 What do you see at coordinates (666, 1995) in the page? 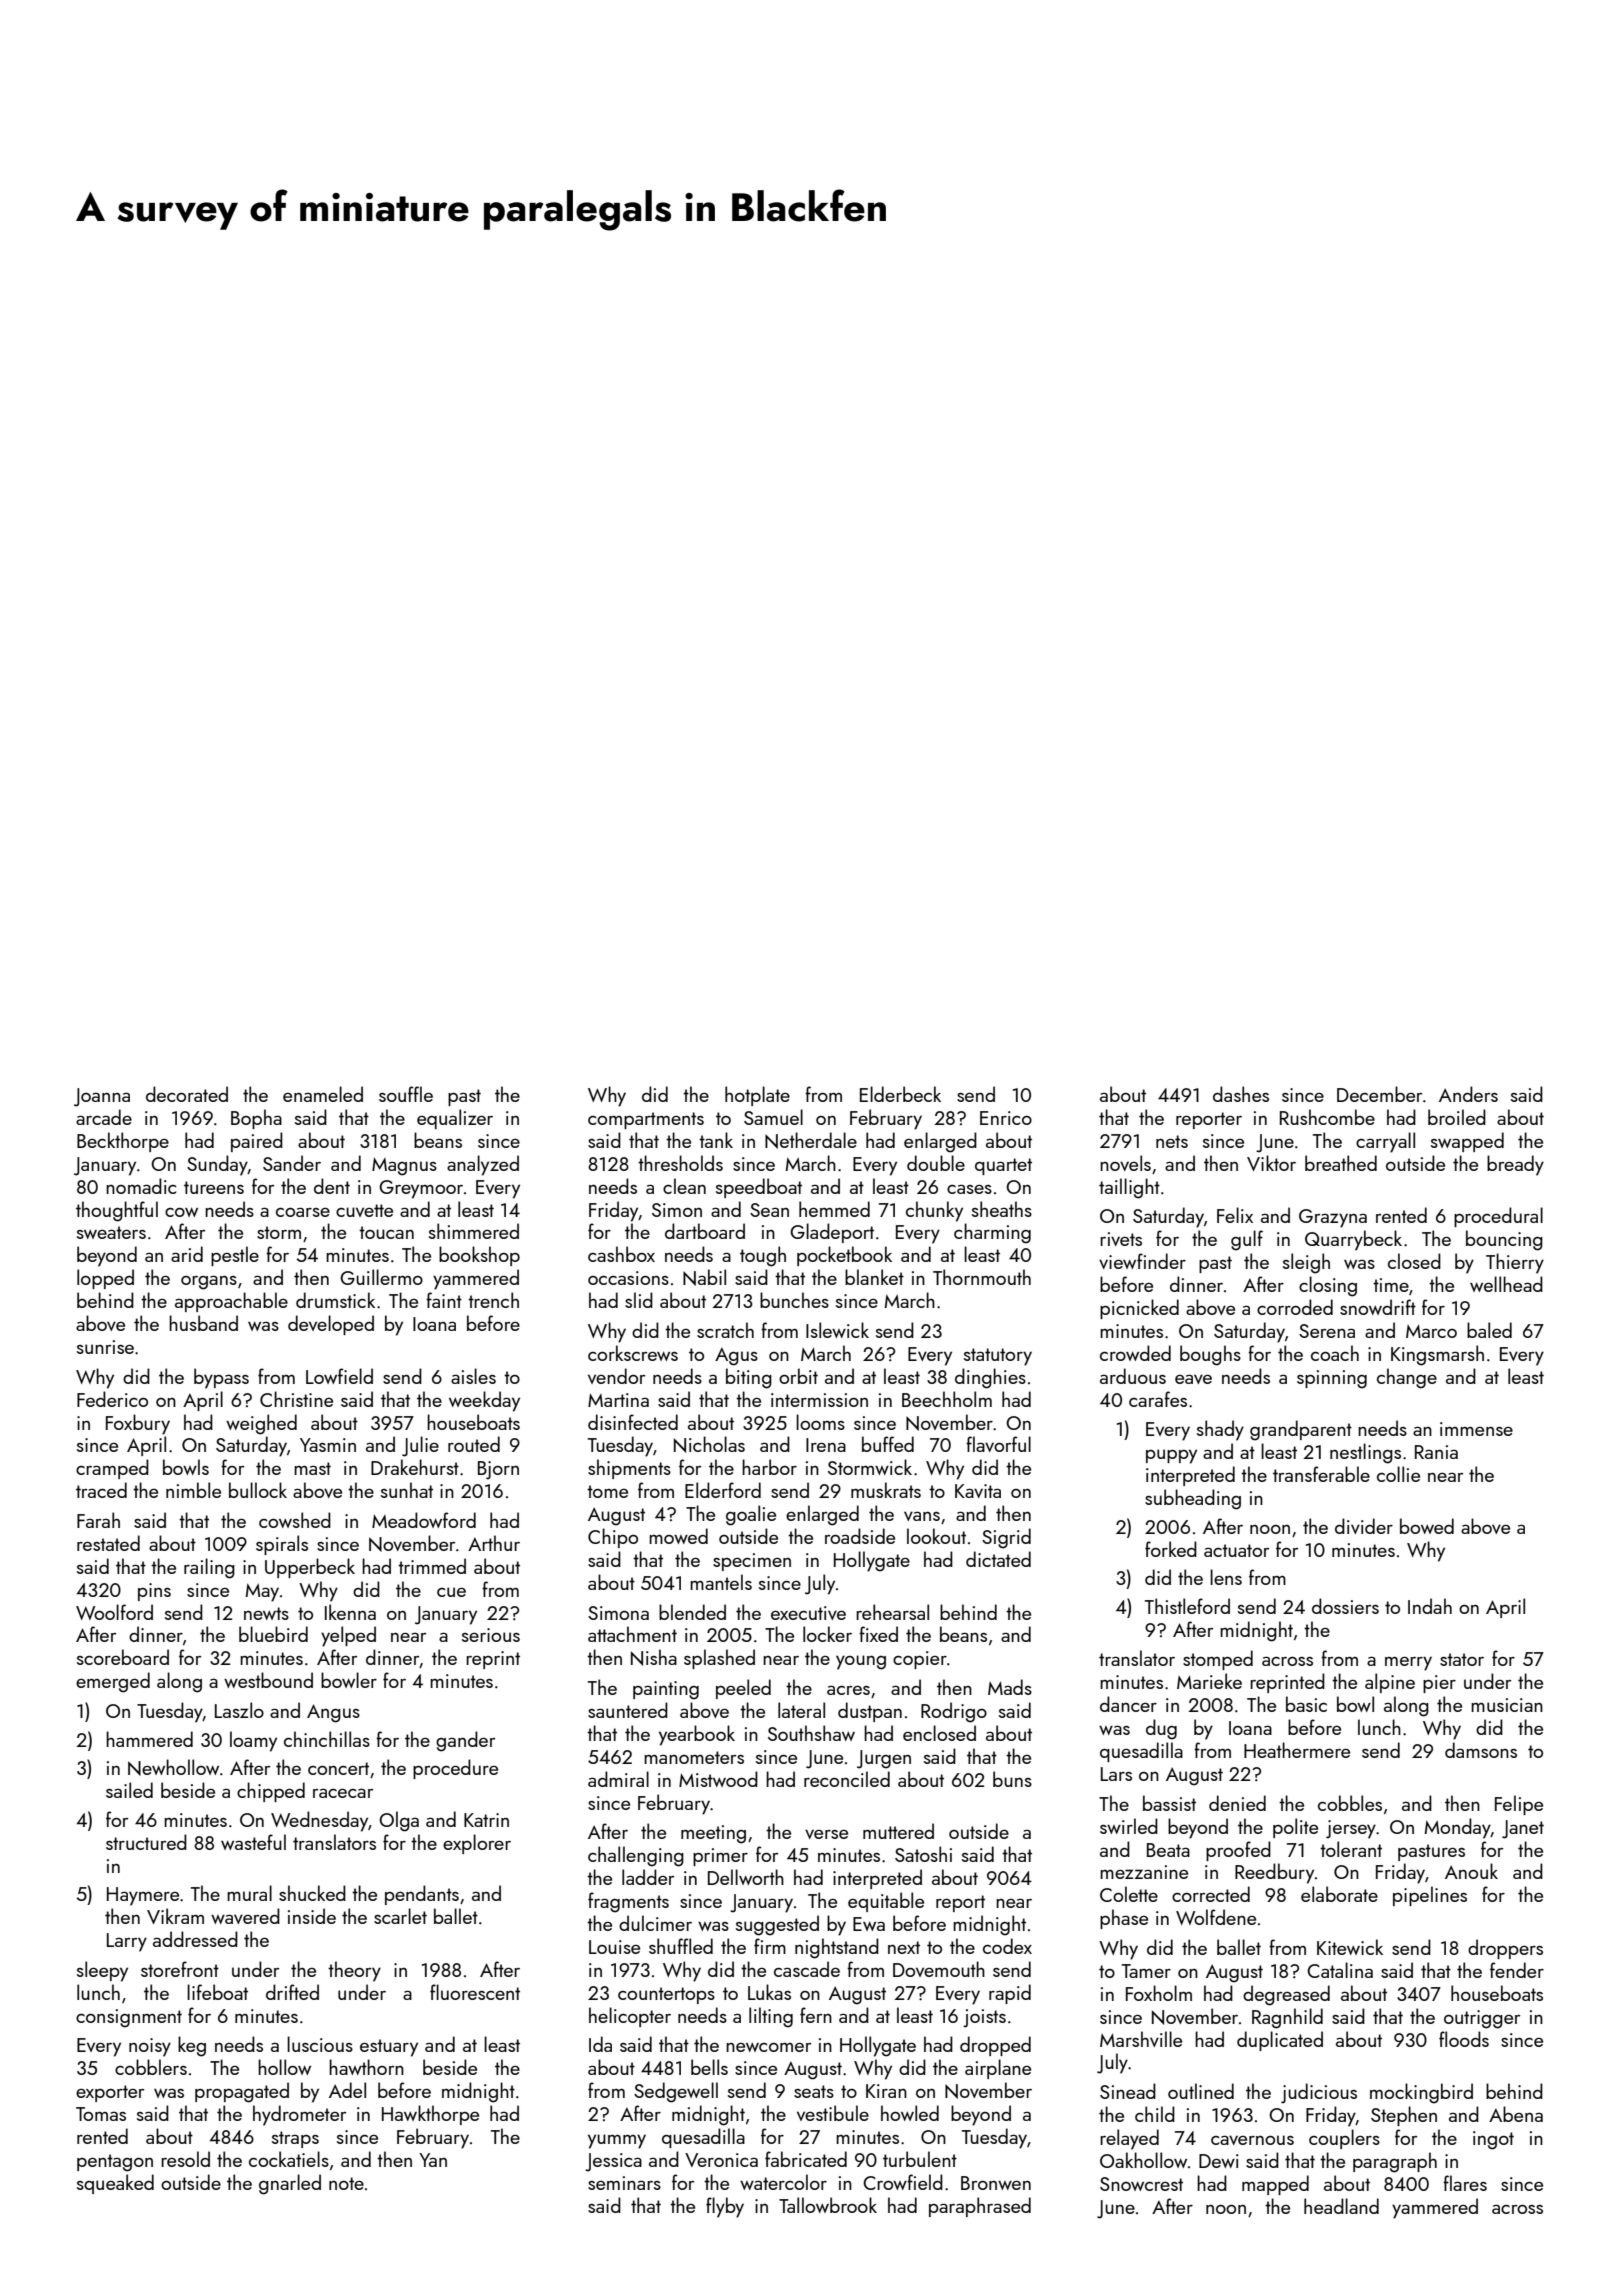
I see `countertops` at bounding box center [666, 1995].
